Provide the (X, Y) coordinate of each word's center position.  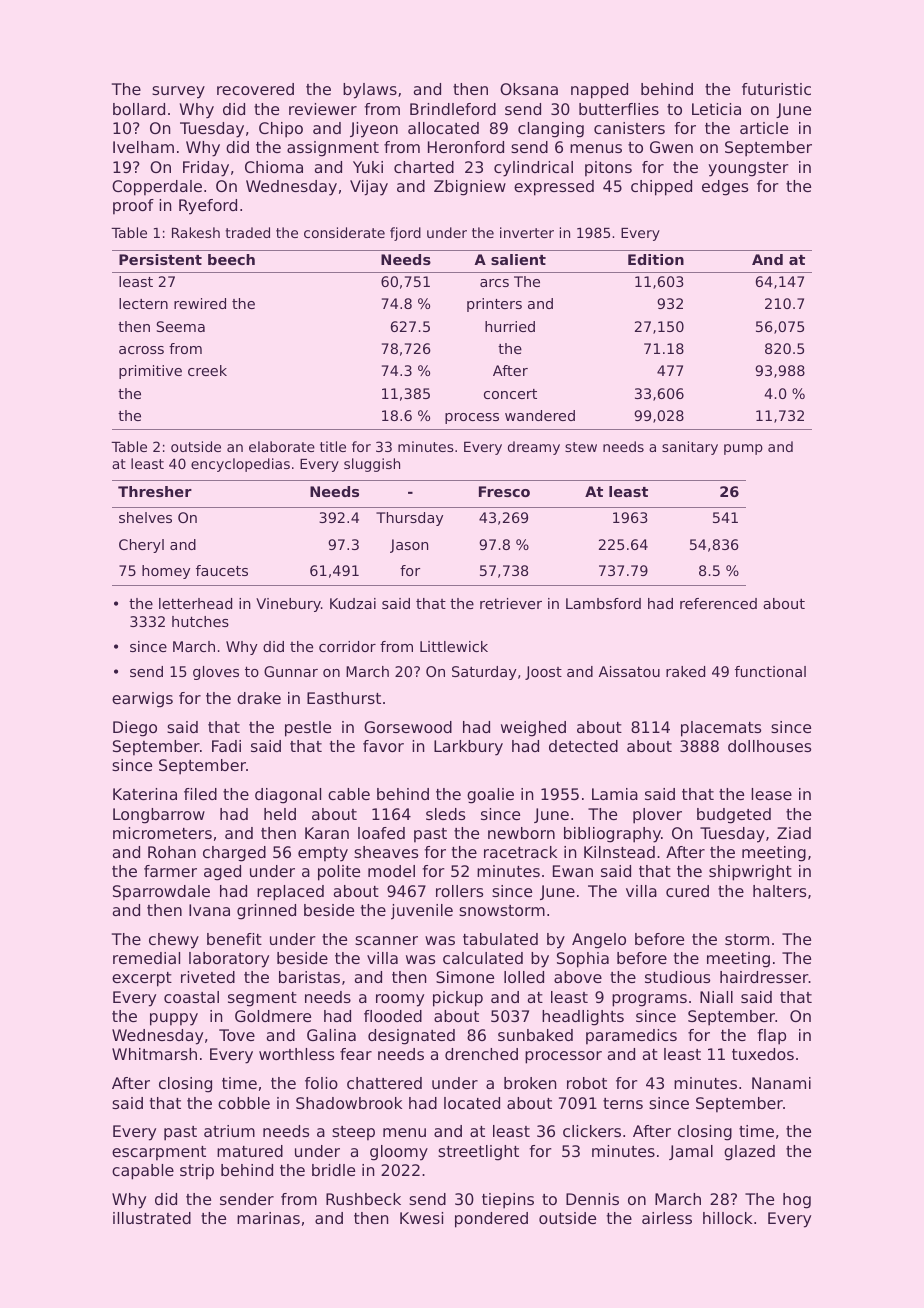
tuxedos (763, 1054)
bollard (139, 109)
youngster (748, 169)
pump (743, 449)
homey (166, 572)
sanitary (690, 448)
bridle (333, 1170)
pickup (458, 999)
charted (424, 167)
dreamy (534, 448)
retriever (511, 603)
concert (510, 394)
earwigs (142, 700)
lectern (143, 303)
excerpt (142, 979)
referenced (718, 603)
